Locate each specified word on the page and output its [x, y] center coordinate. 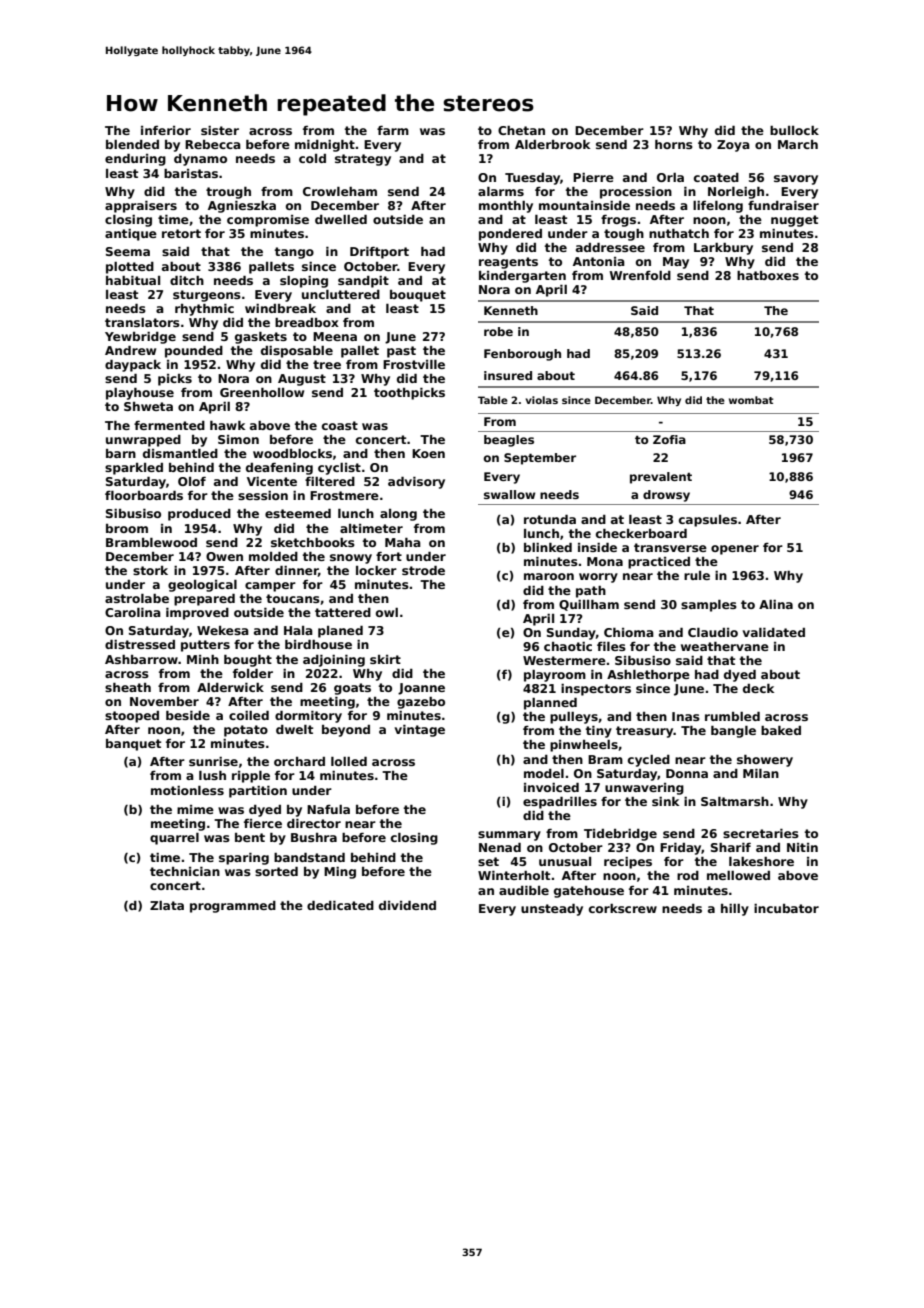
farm [393, 130]
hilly [735, 910]
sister [220, 130]
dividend [407, 905]
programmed [233, 907]
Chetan [521, 130]
